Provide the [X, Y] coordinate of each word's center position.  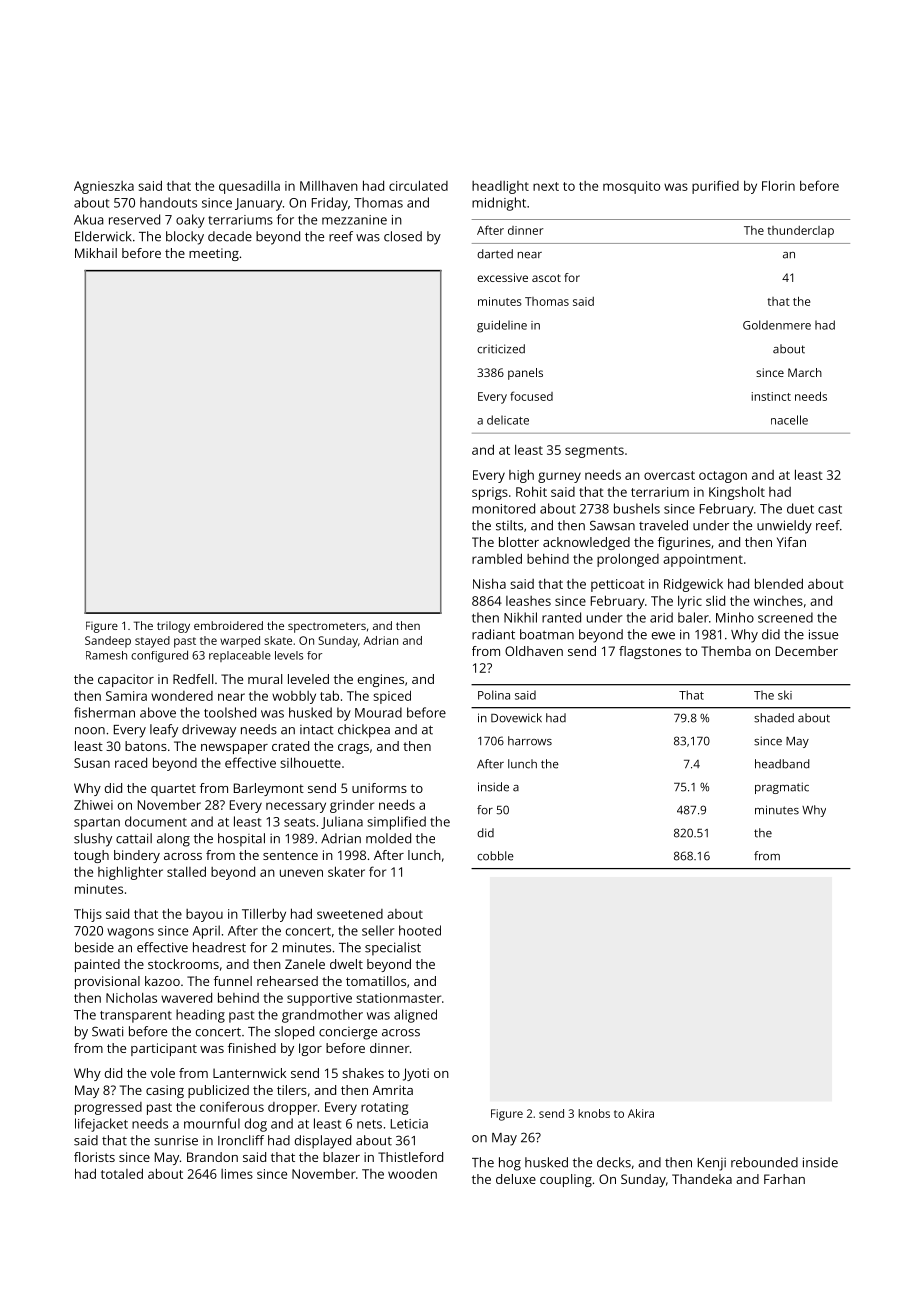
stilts [509, 525]
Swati [107, 1031]
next [546, 186]
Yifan [791, 542]
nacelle [789, 420]
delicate [508, 420]
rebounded [764, 1162]
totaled [122, 1173]
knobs [594, 1113]
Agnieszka [104, 187]
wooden [412, 1173]
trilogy [173, 627]
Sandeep [108, 642]
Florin [778, 185]
